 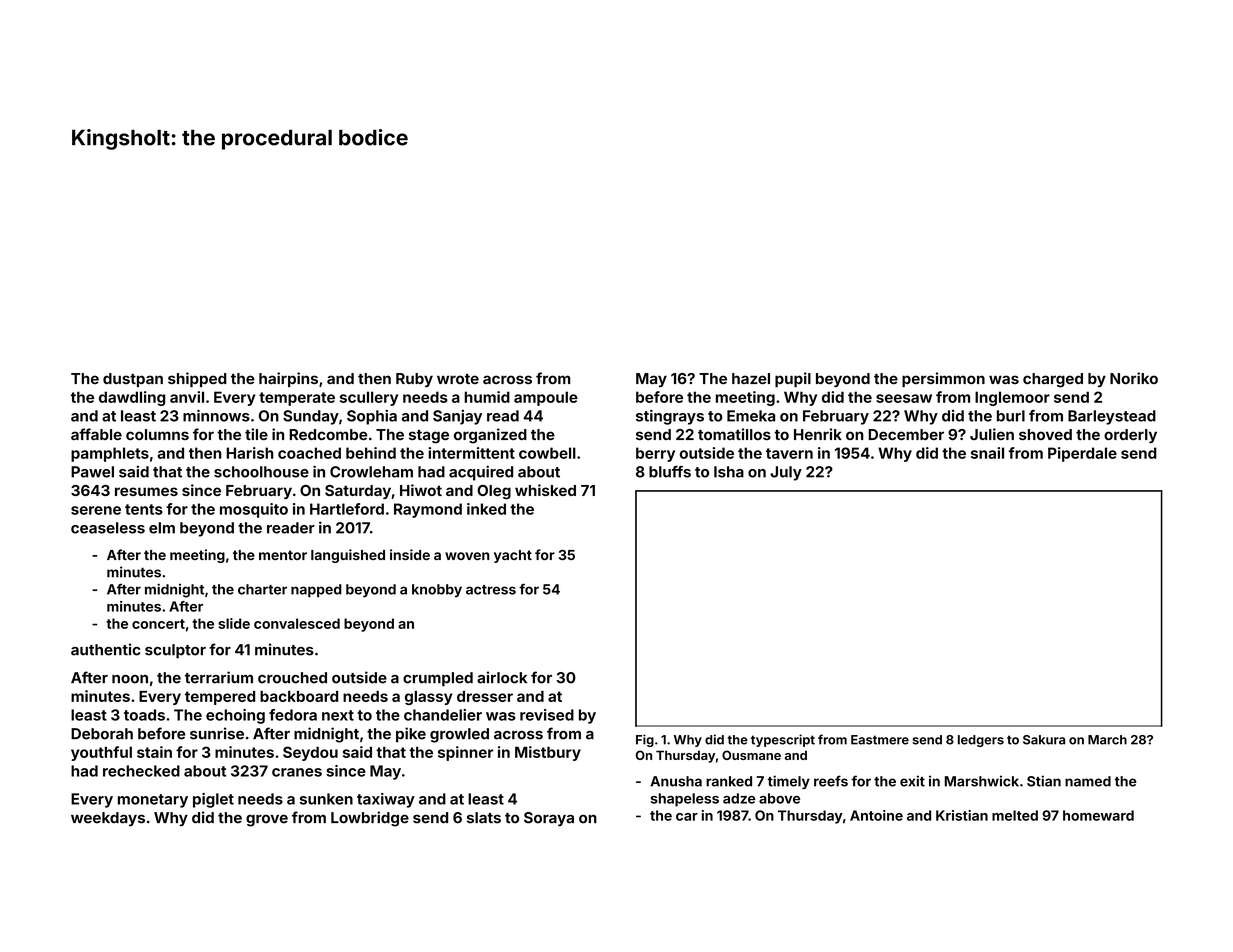 What do you see at coordinates (283, 555) in the image?
I see `mentor` at bounding box center [283, 555].
